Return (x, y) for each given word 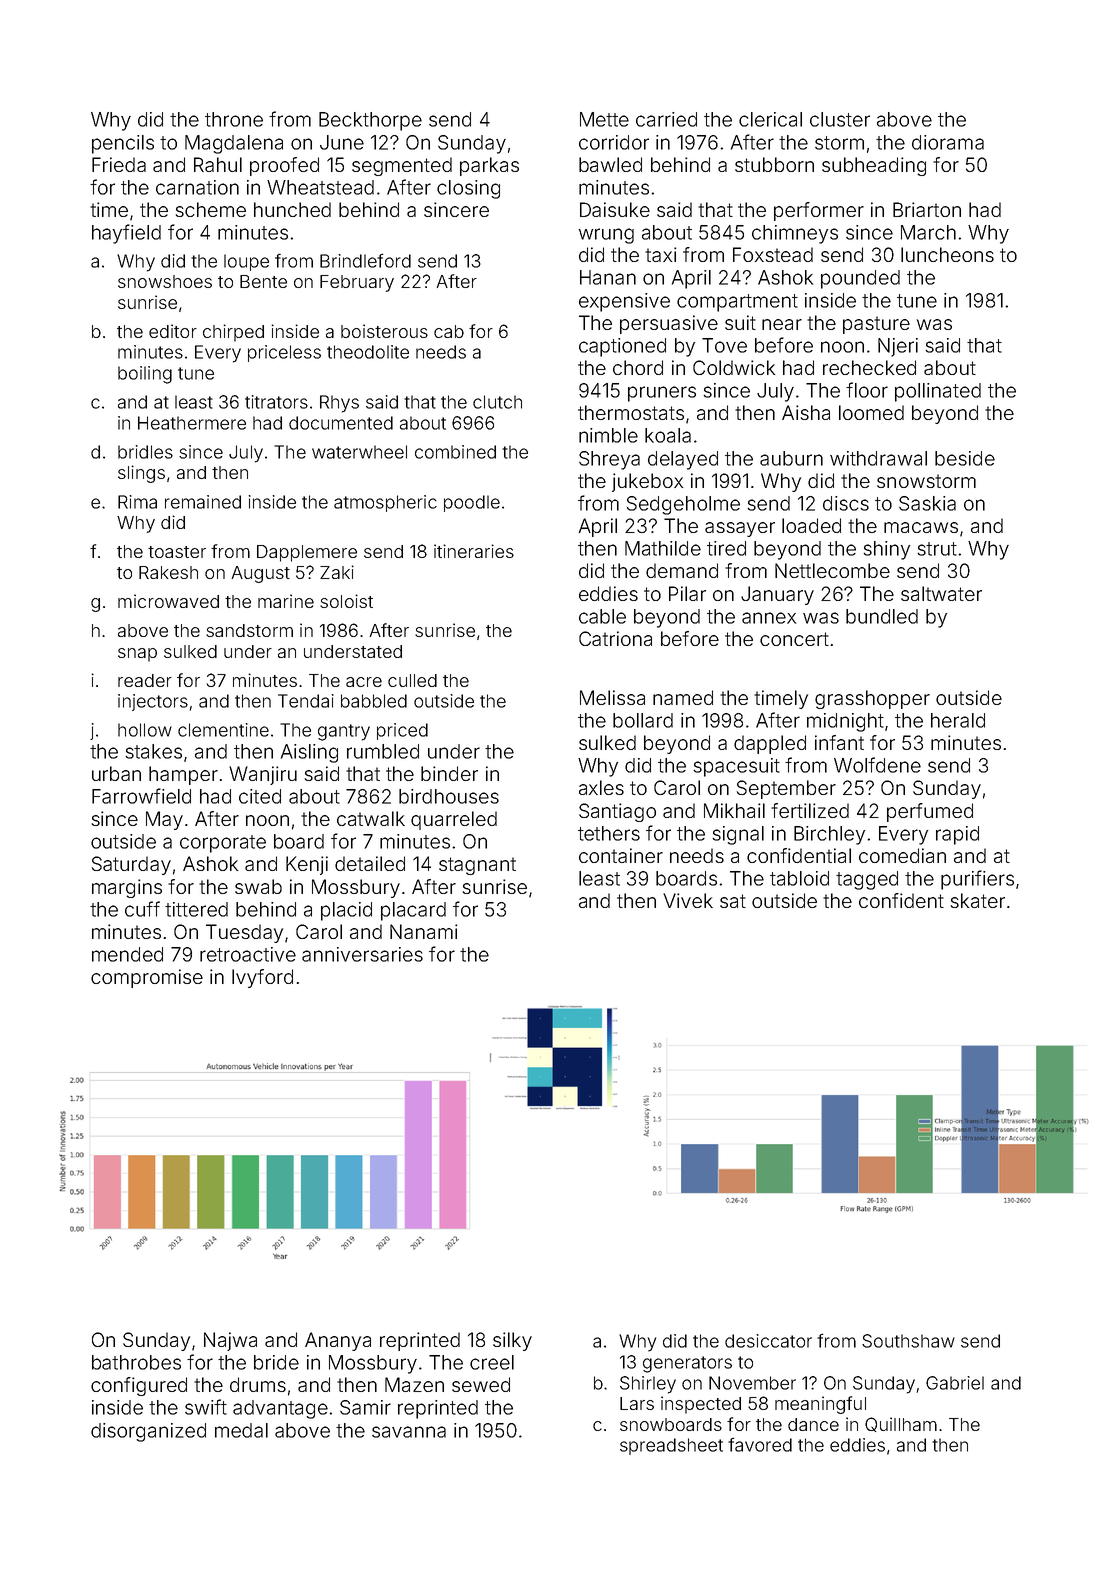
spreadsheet (671, 1446)
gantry (344, 732)
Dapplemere (307, 553)
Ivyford (262, 978)
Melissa (612, 697)
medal (241, 1430)
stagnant (477, 866)
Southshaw (908, 1341)
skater (978, 900)
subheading (874, 166)
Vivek (688, 900)
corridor (614, 142)
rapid (957, 835)
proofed (284, 166)
